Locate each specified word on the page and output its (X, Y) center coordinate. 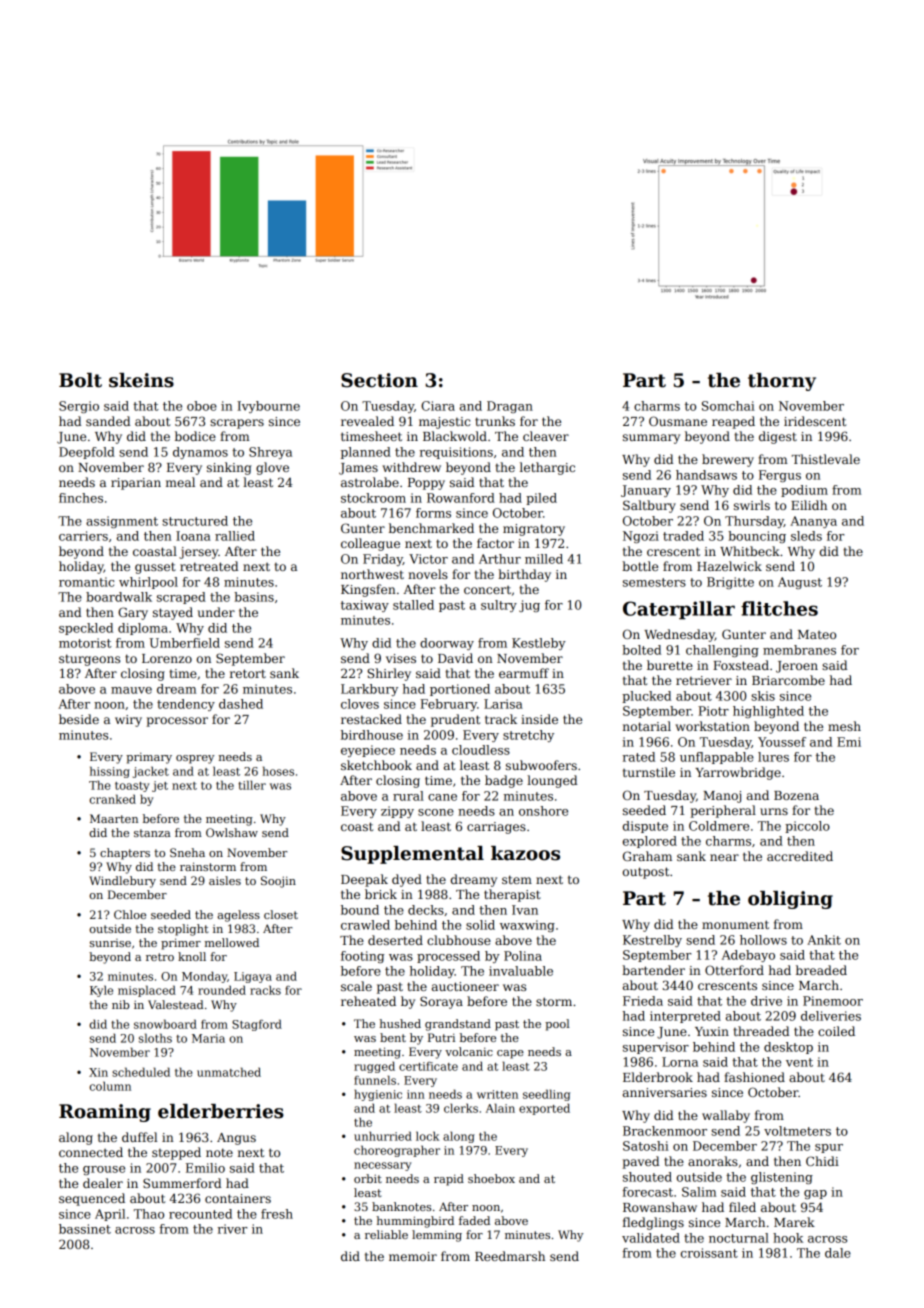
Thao (149, 1214)
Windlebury (122, 882)
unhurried (383, 1136)
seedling (546, 1095)
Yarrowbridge (738, 773)
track (501, 719)
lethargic (547, 468)
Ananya (813, 522)
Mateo (817, 634)
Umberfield (184, 643)
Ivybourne (268, 407)
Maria (208, 1038)
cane (442, 797)
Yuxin (712, 1031)
